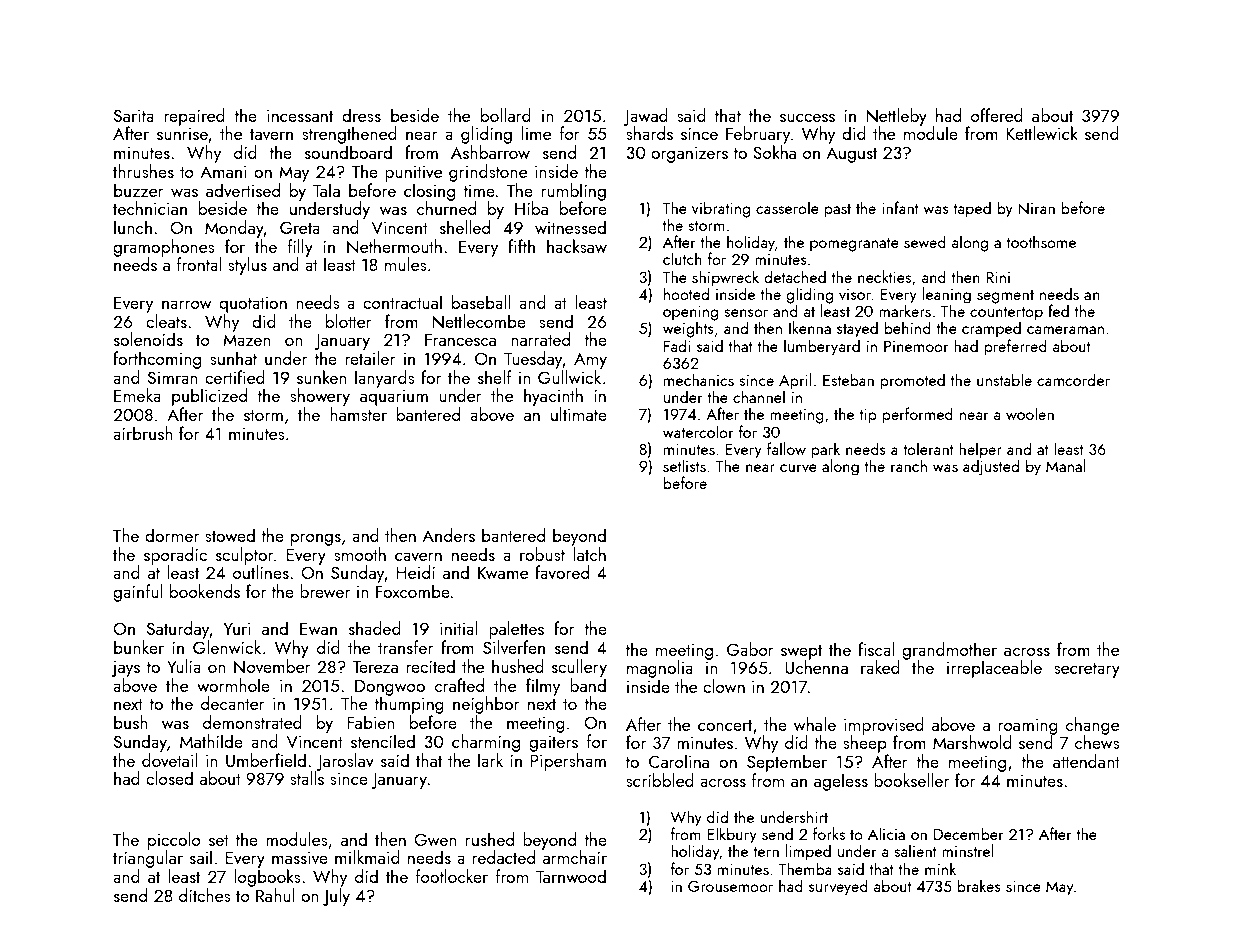 This document has width=1233, height=952. I want to click on Sarita, so click(134, 115).
